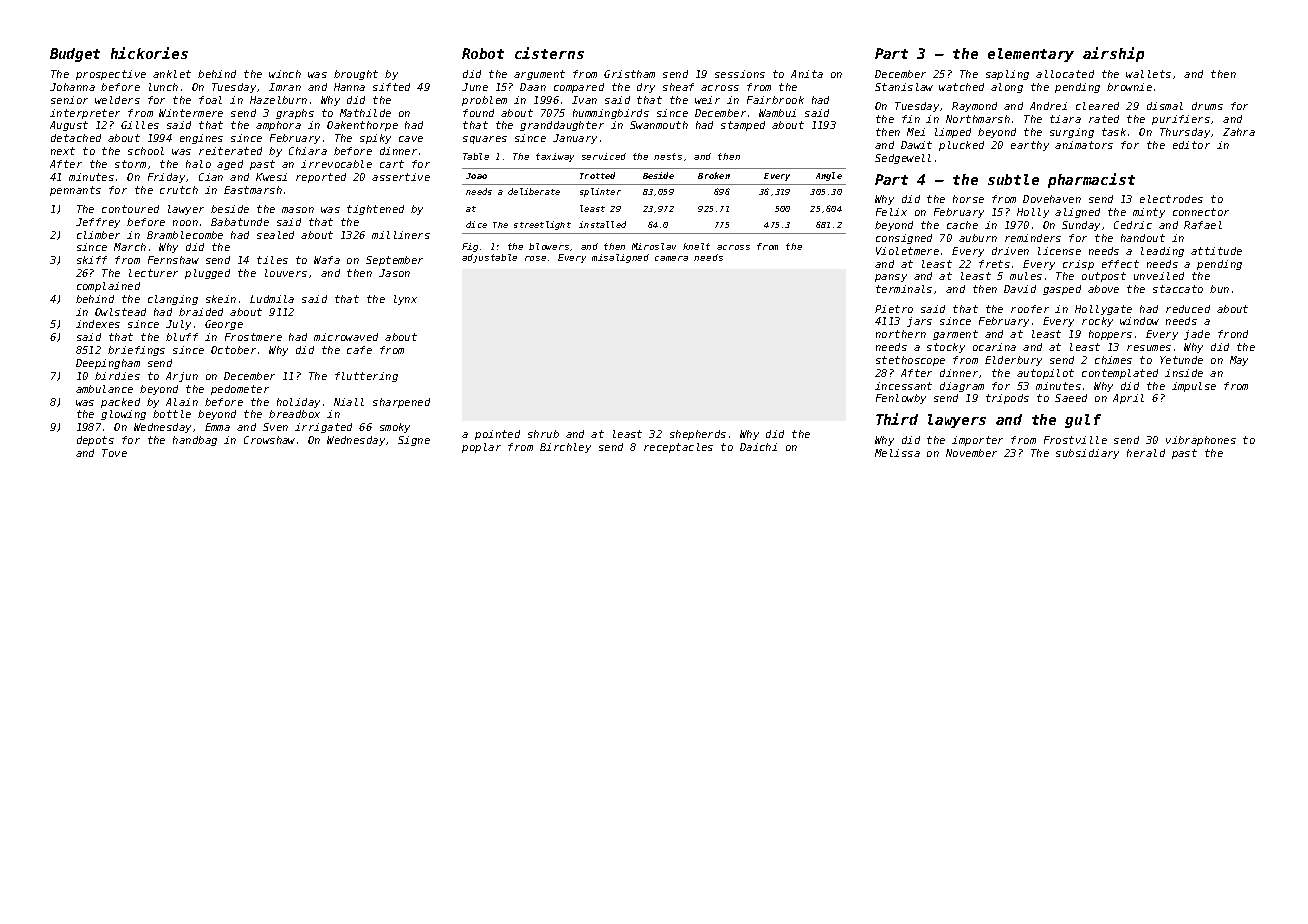 This screenshot has width=1308, height=924. I want to click on stamped, so click(743, 126).
